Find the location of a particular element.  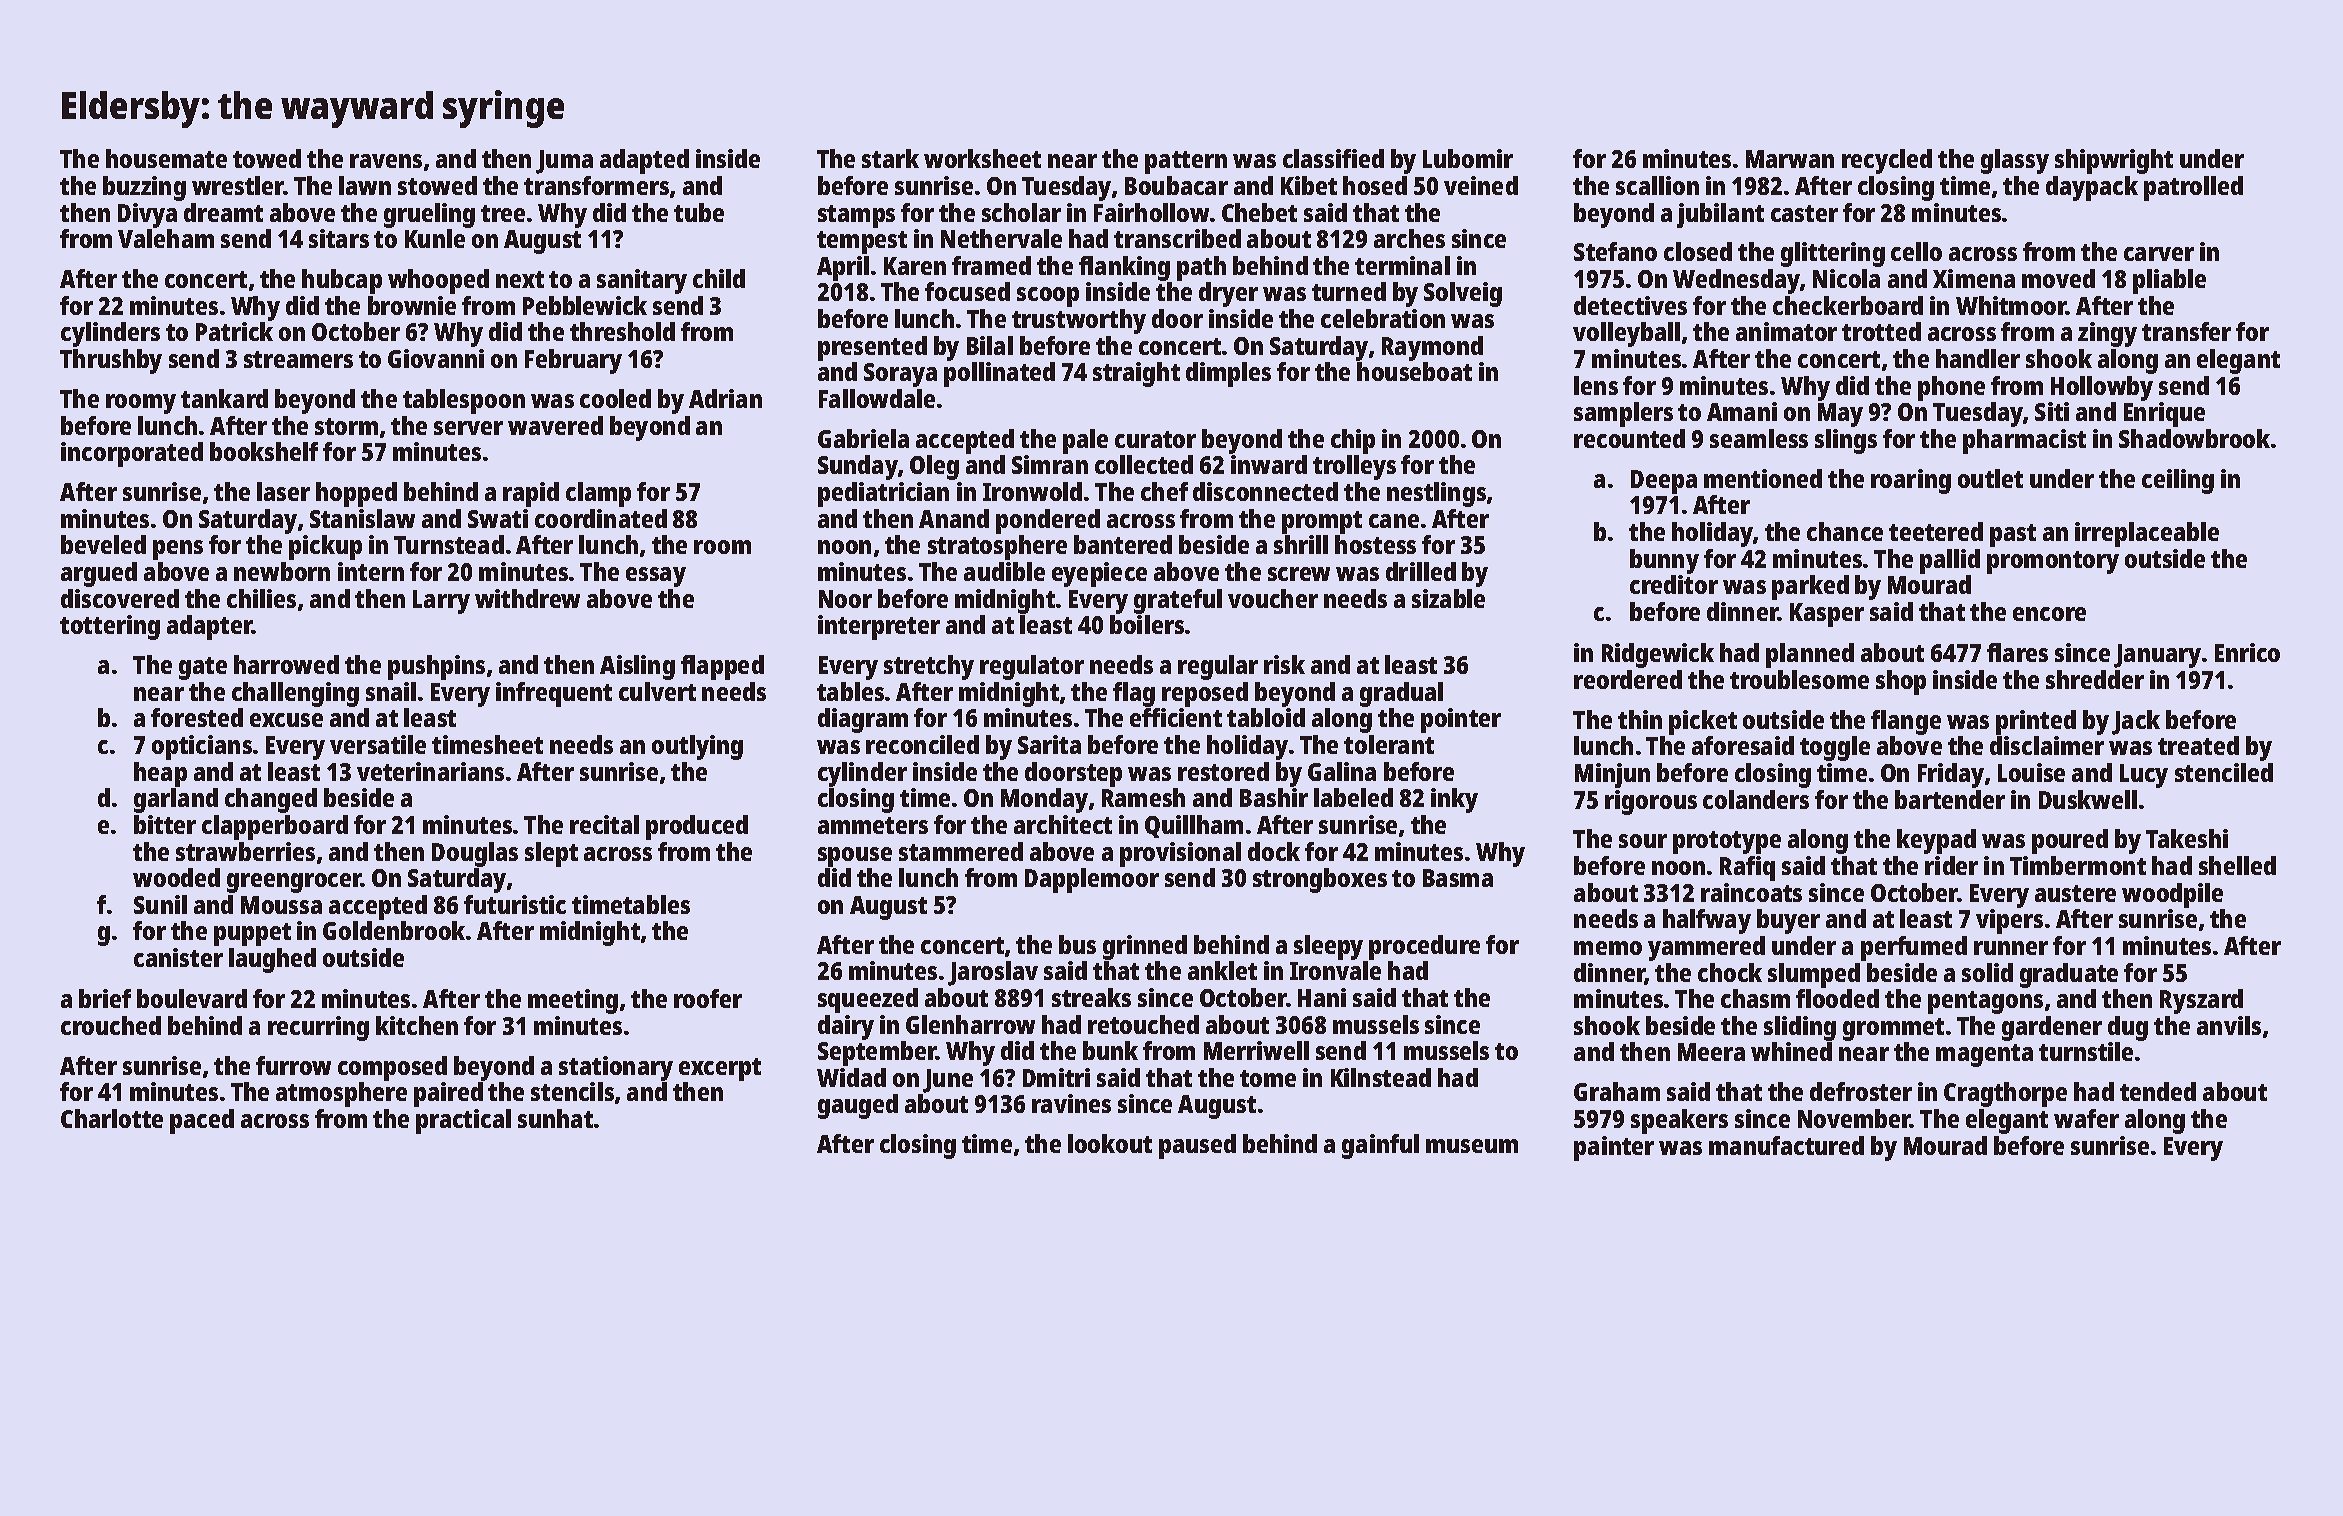

cello is located at coordinates (1916, 251).
